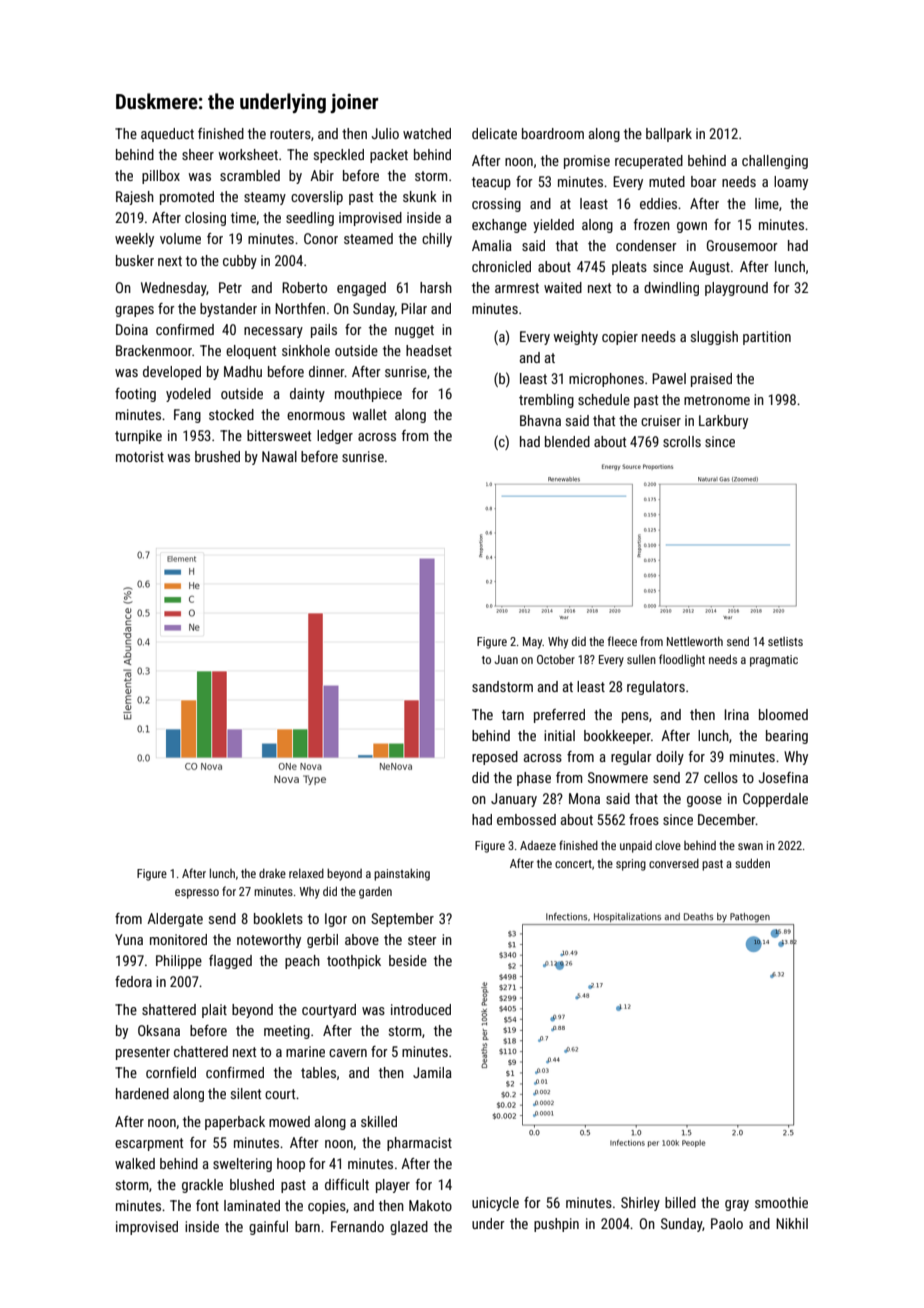  What do you see at coordinates (142, 1093) in the screenshot?
I see `hardened` at bounding box center [142, 1093].
